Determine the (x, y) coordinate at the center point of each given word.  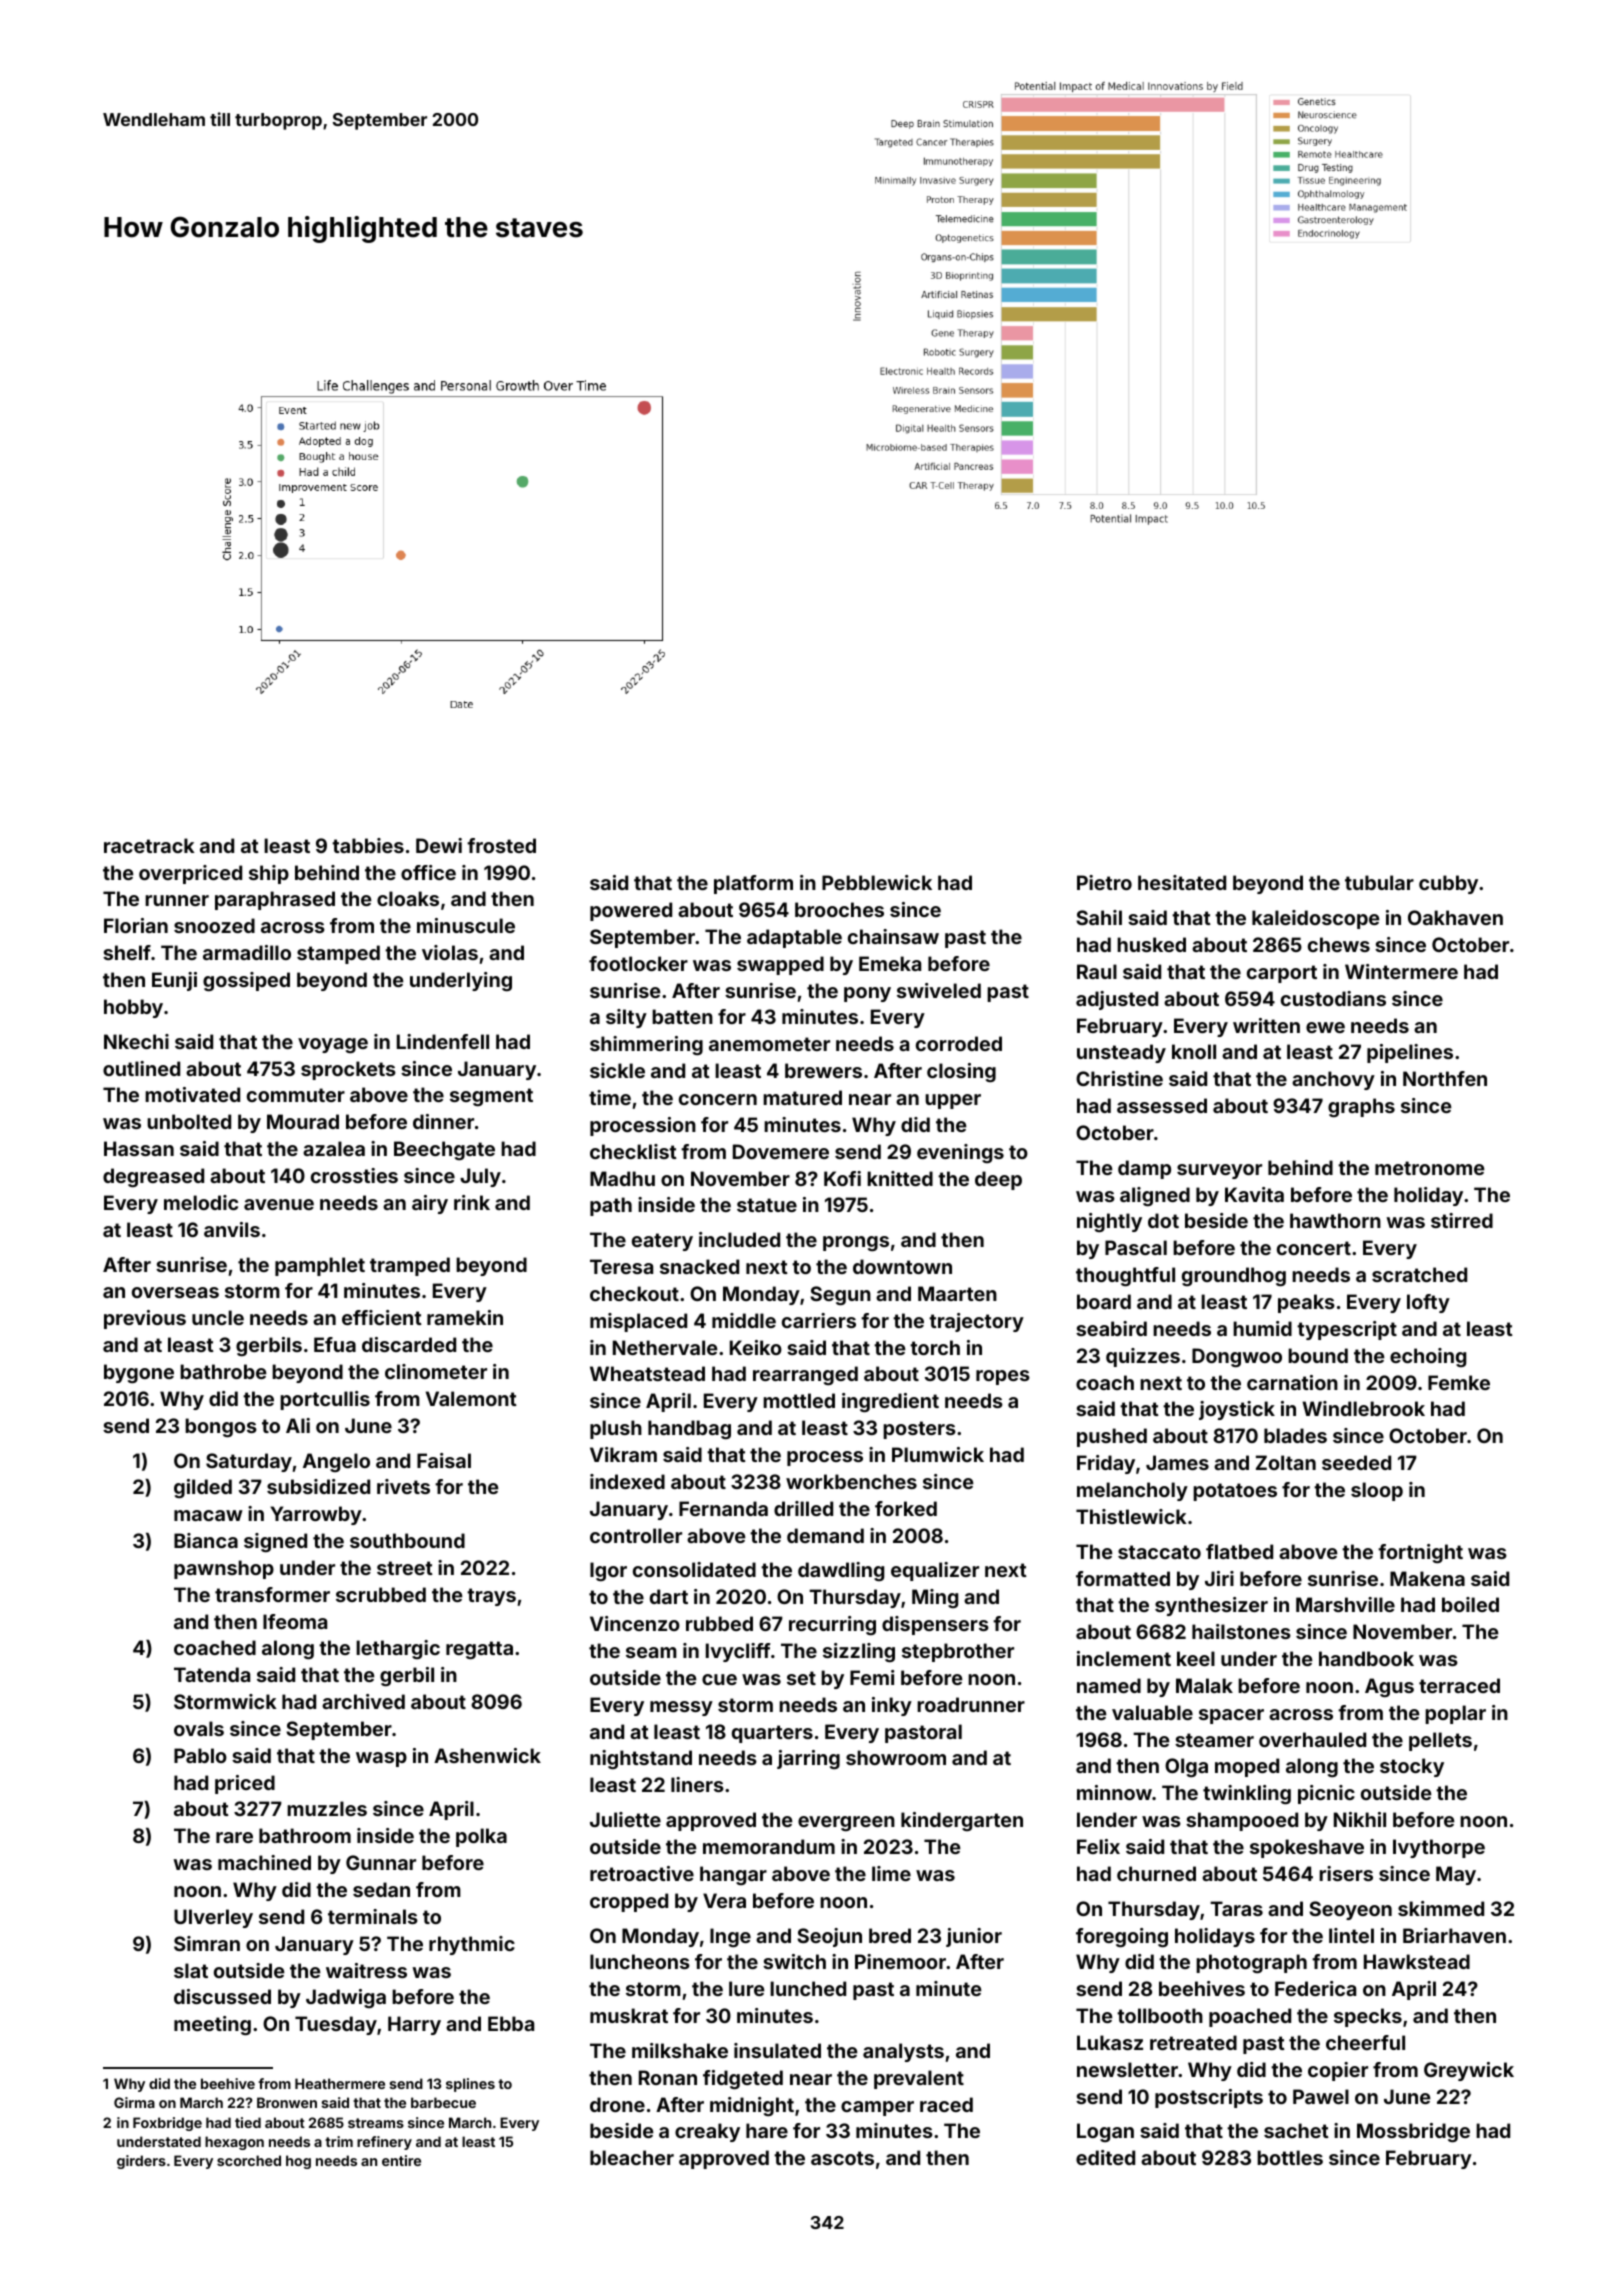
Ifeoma (295, 1621)
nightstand (641, 1759)
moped (1247, 1767)
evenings (960, 1153)
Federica (1315, 1988)
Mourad (303, 1121)
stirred (1462, 1220)
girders (141, 2162)
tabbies (368, 845)
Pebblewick (877, 882)
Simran (207, 1943)
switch (794, 1961)
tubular (1379, 882)
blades (1295, 1435)
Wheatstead (647, 1373)
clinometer (436, 1371)
